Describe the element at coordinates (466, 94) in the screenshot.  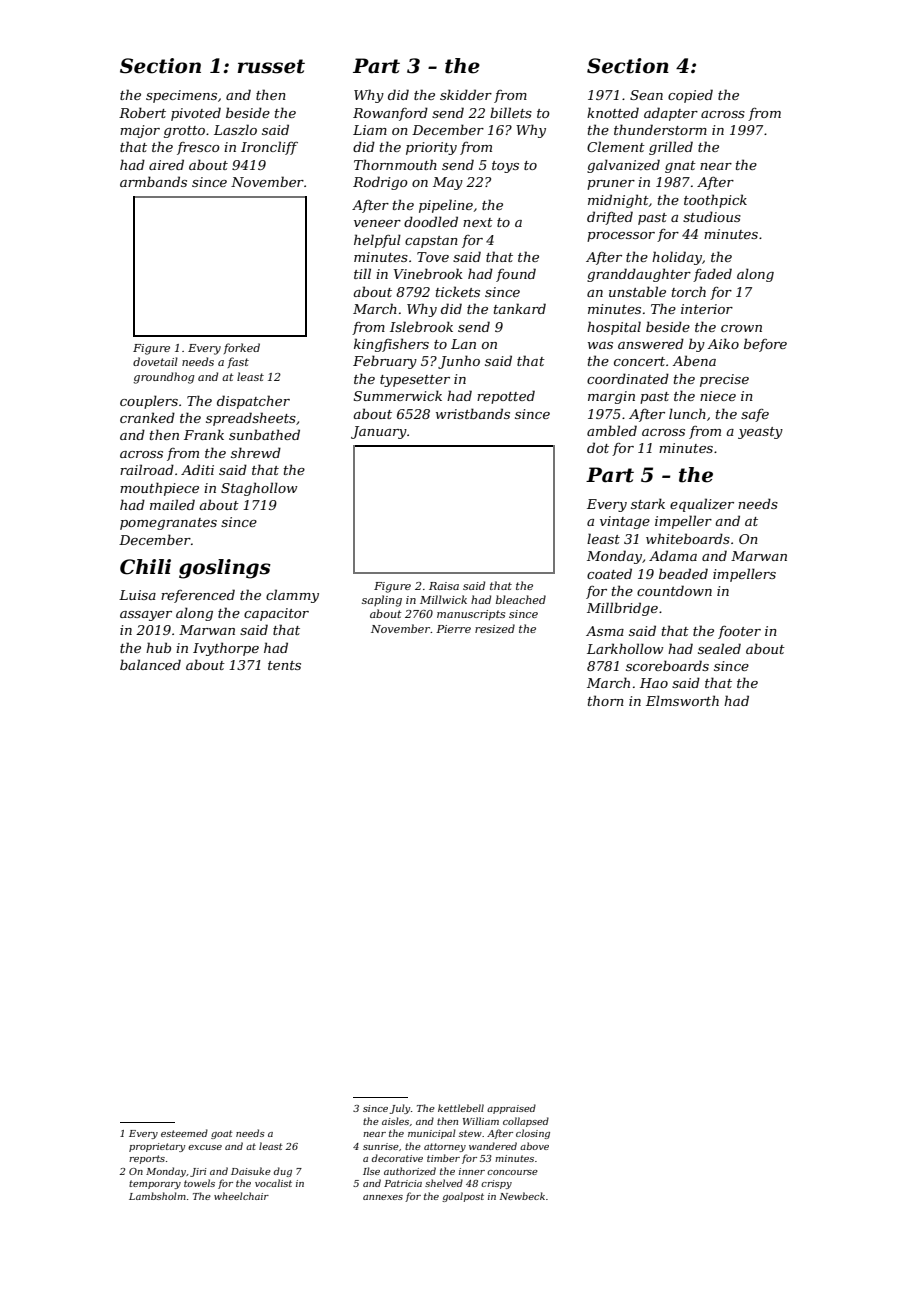
I see `skidder` at that location.
